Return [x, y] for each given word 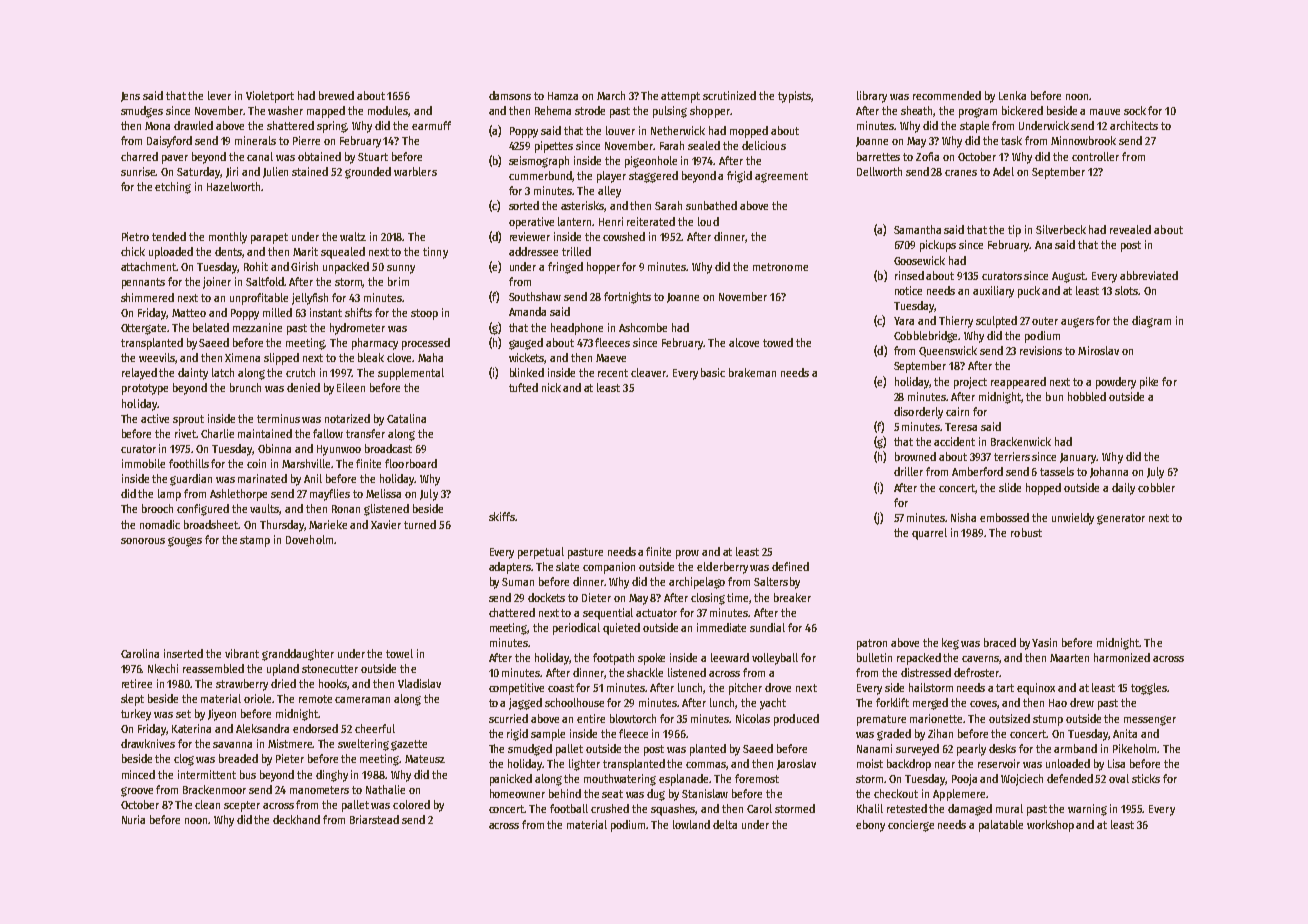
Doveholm [309, 539]
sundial [767, 627]
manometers [319, 790]
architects [1134, 125]
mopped [749, 132]
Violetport [270, 97]
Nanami [874, 748]
